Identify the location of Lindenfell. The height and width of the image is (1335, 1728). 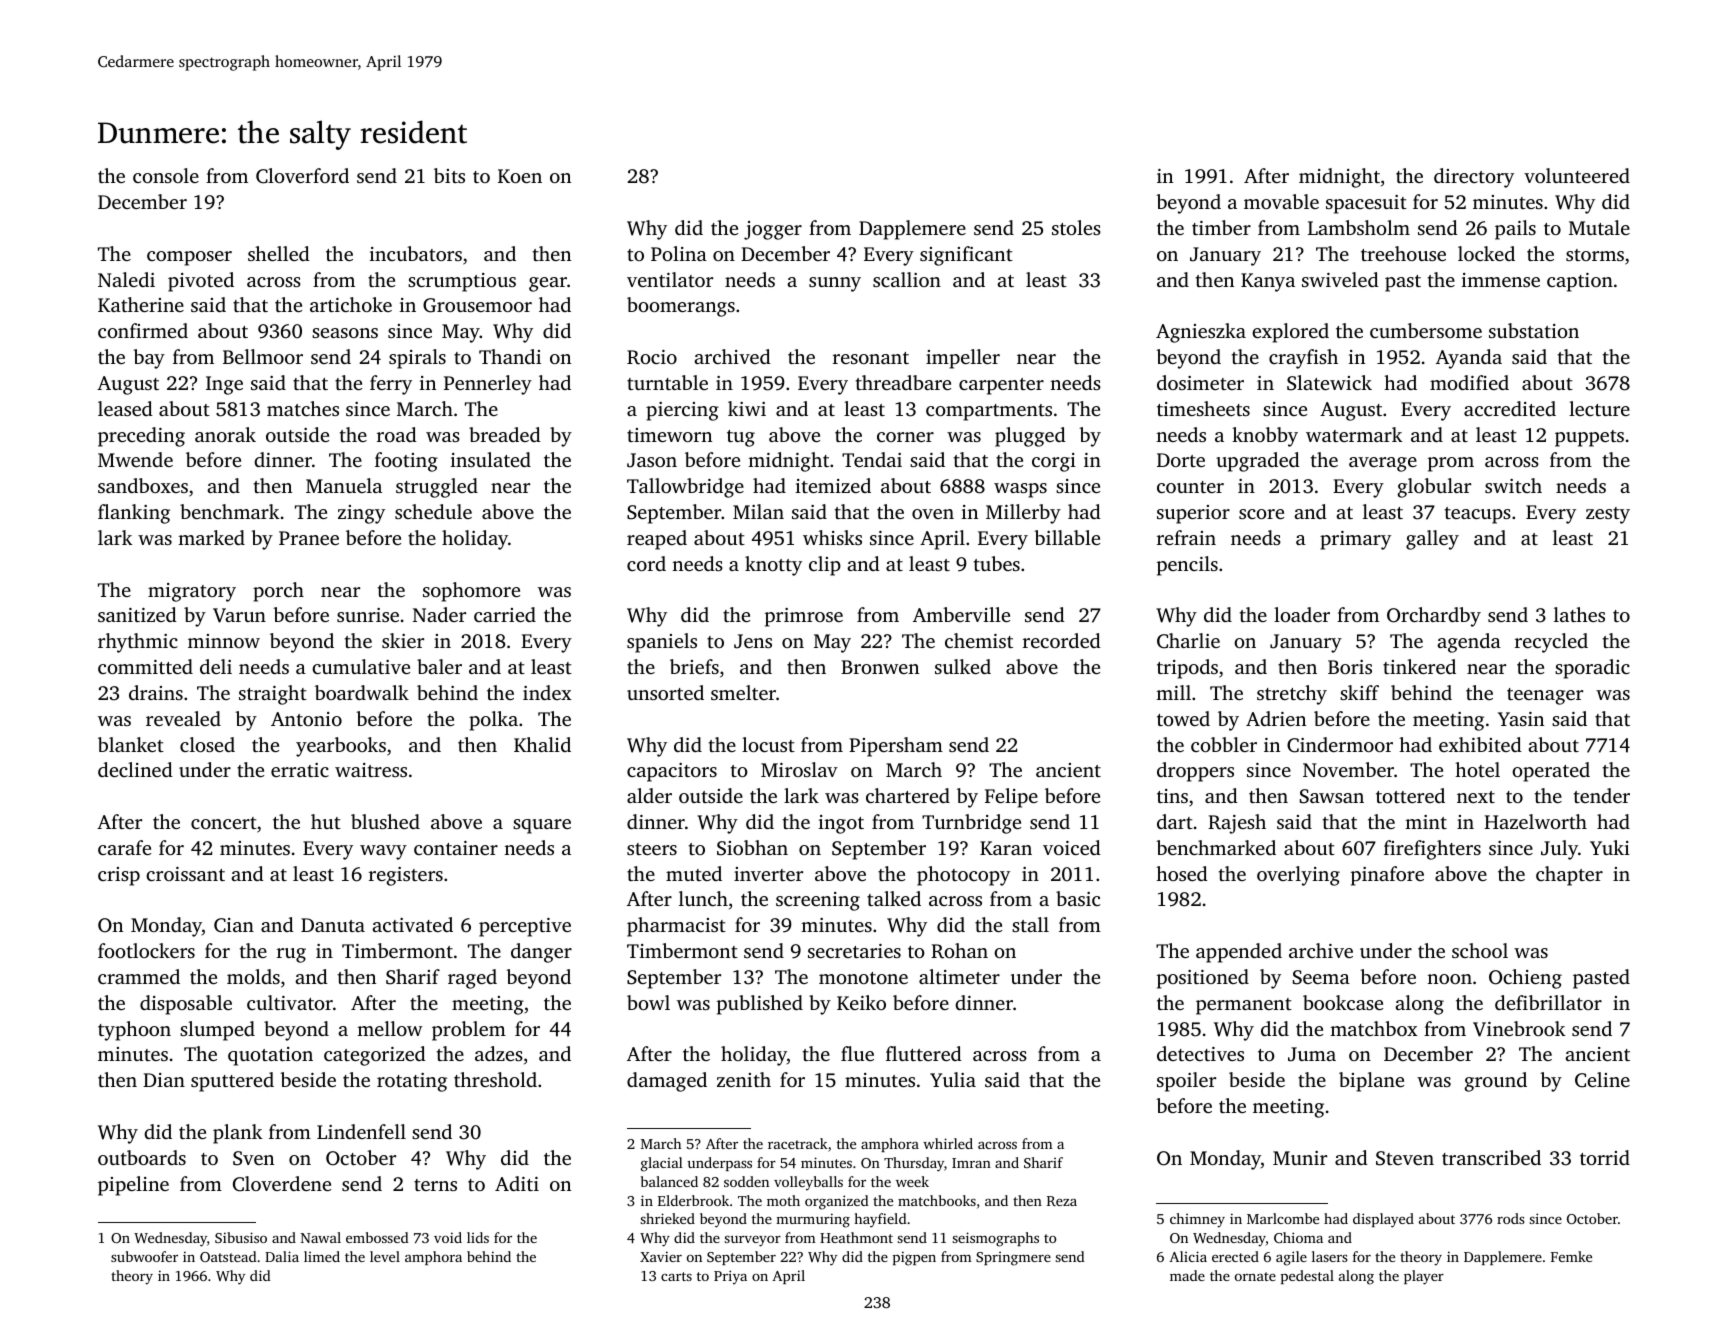
(361, 1131).
